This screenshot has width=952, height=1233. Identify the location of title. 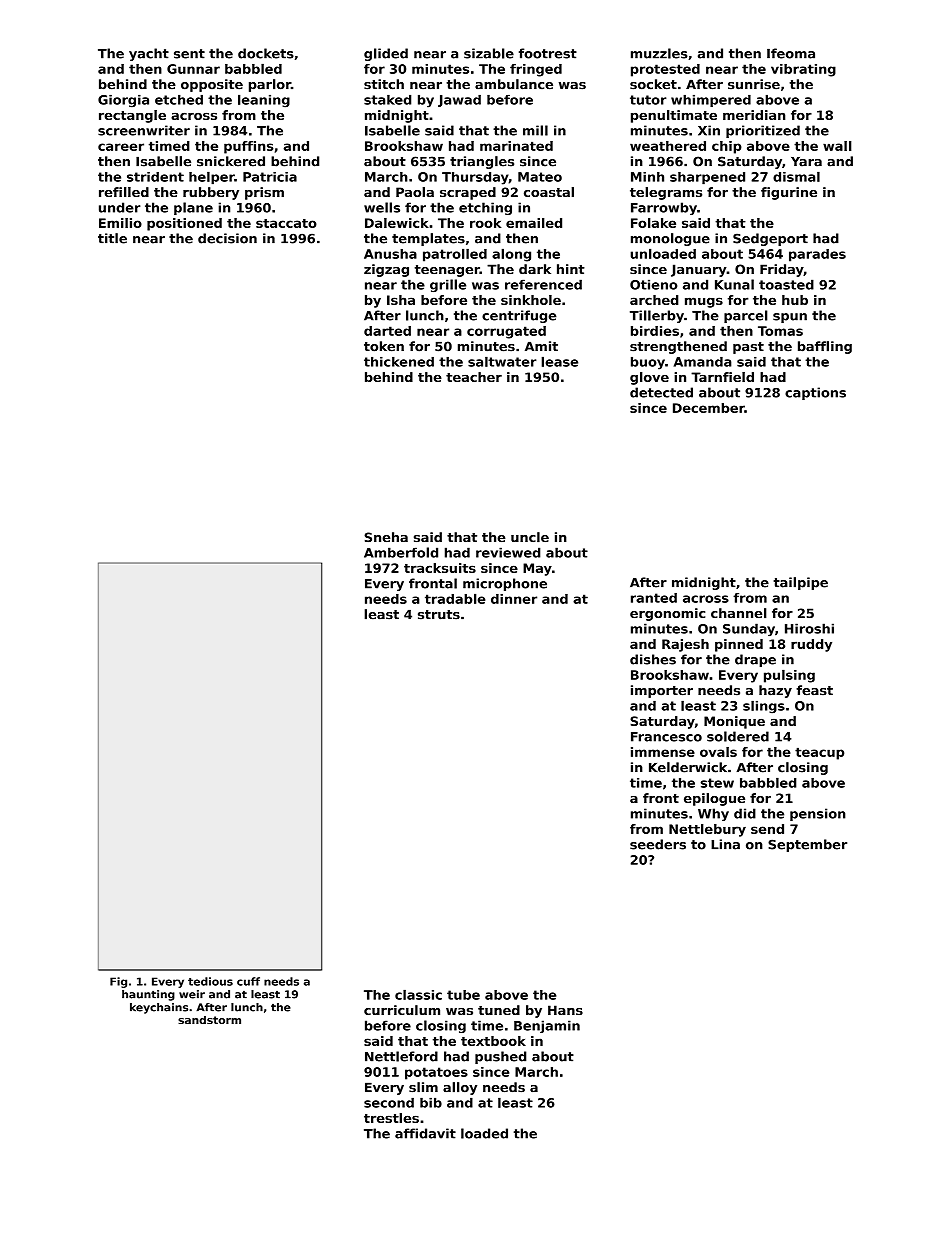
(112, 238).
